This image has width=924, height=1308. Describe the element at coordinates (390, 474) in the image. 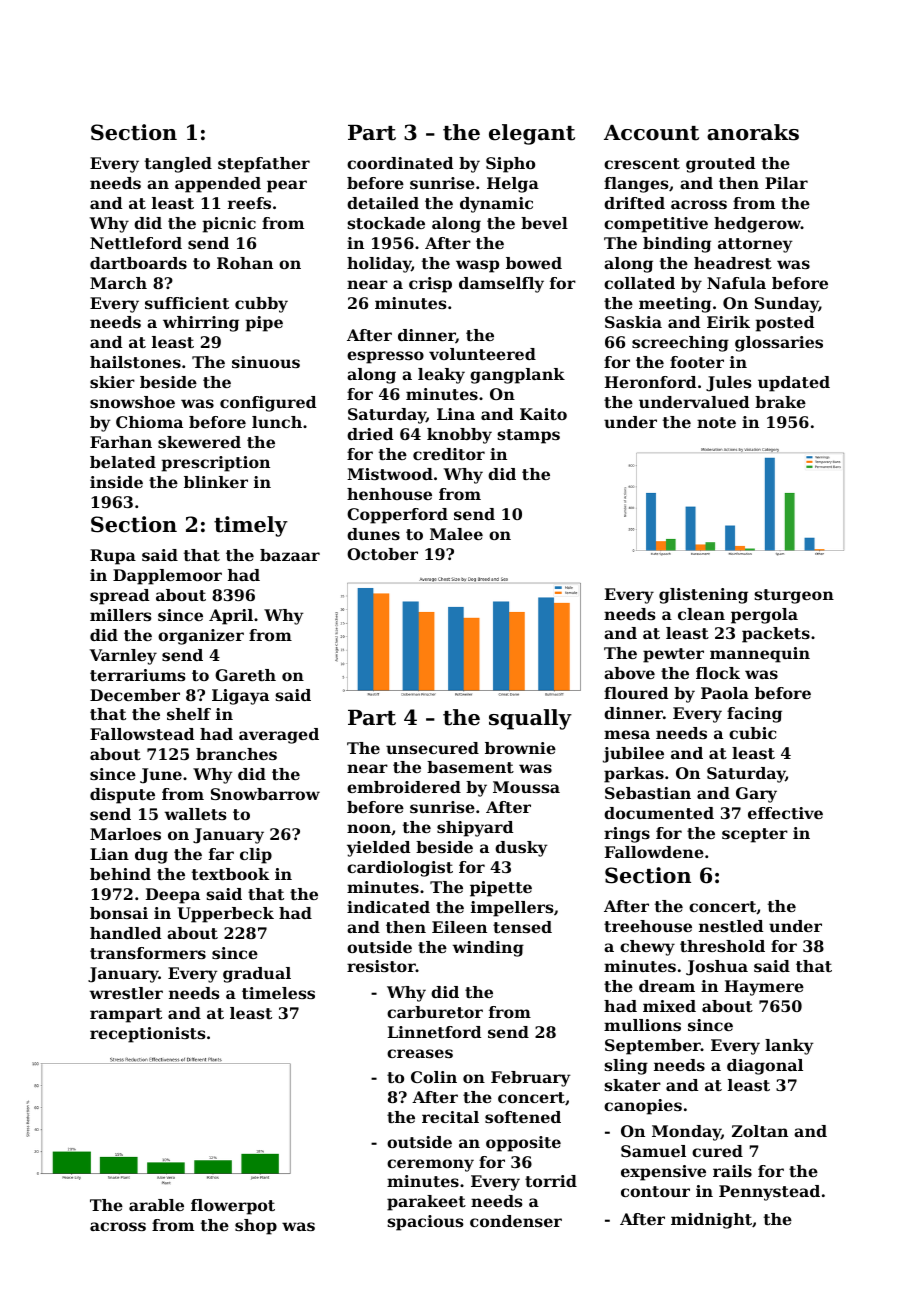

I see `Mistwood` at that location.
